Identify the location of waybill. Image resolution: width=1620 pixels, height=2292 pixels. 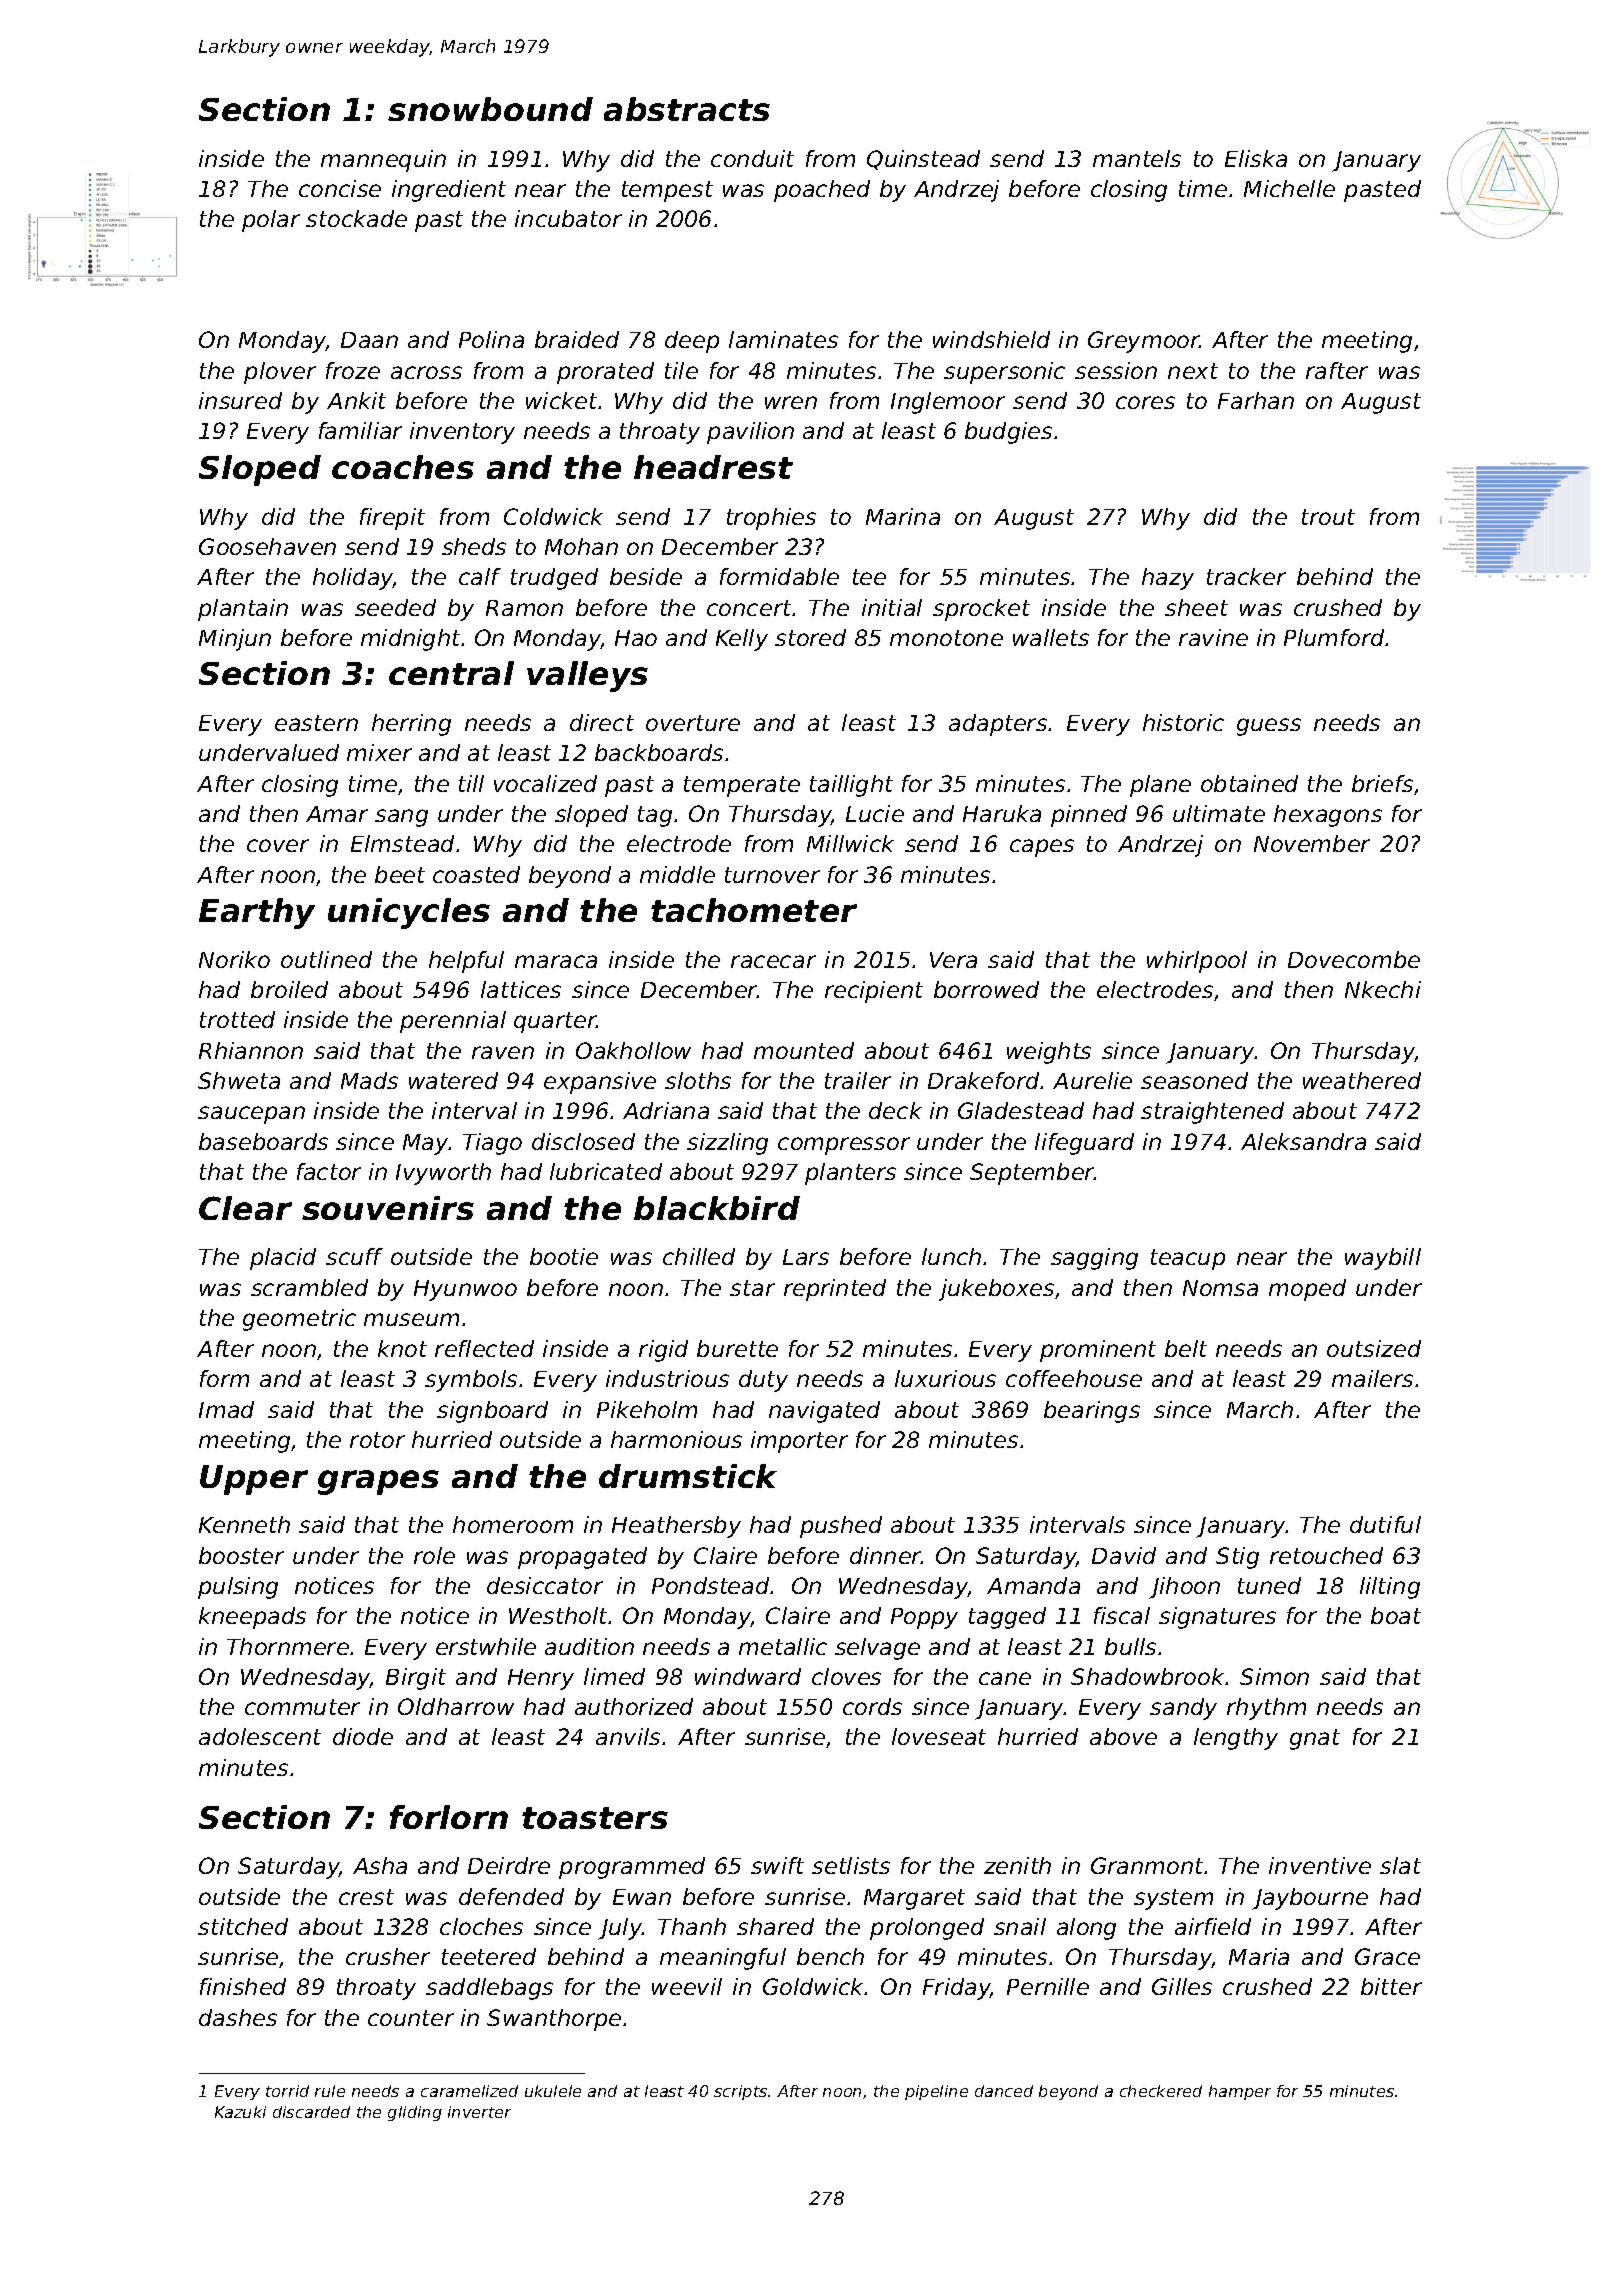
(1383, 1259).
